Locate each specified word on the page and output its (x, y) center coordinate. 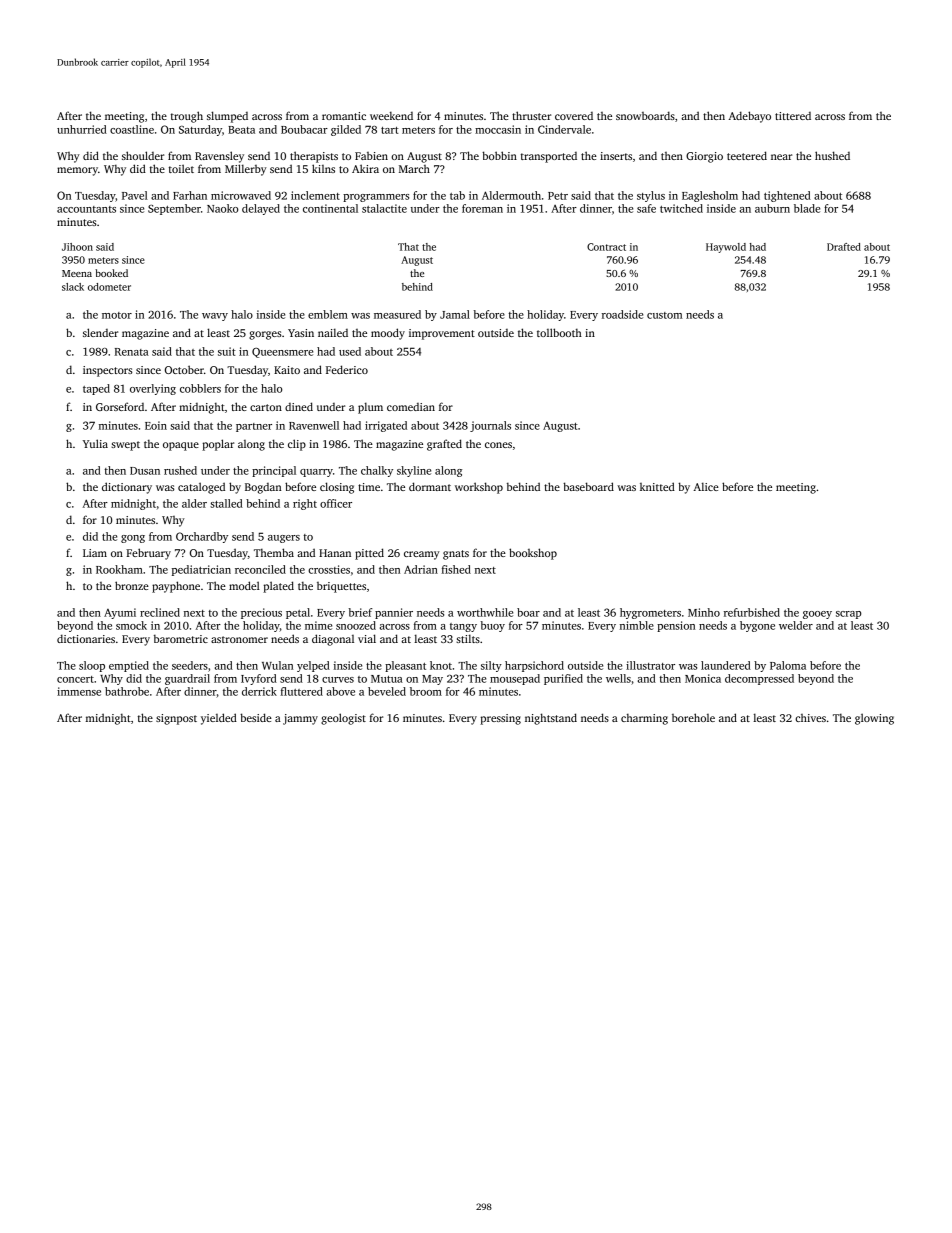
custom (665, 315)
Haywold (726, 248)
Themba (274, 552)
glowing (874, 719)
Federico (347, 369)
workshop (479, 488)
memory (77, 171)
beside (256, 717)
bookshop (533, 554)
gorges (265, 335)
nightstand (551, 719)
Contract (606, 247)
